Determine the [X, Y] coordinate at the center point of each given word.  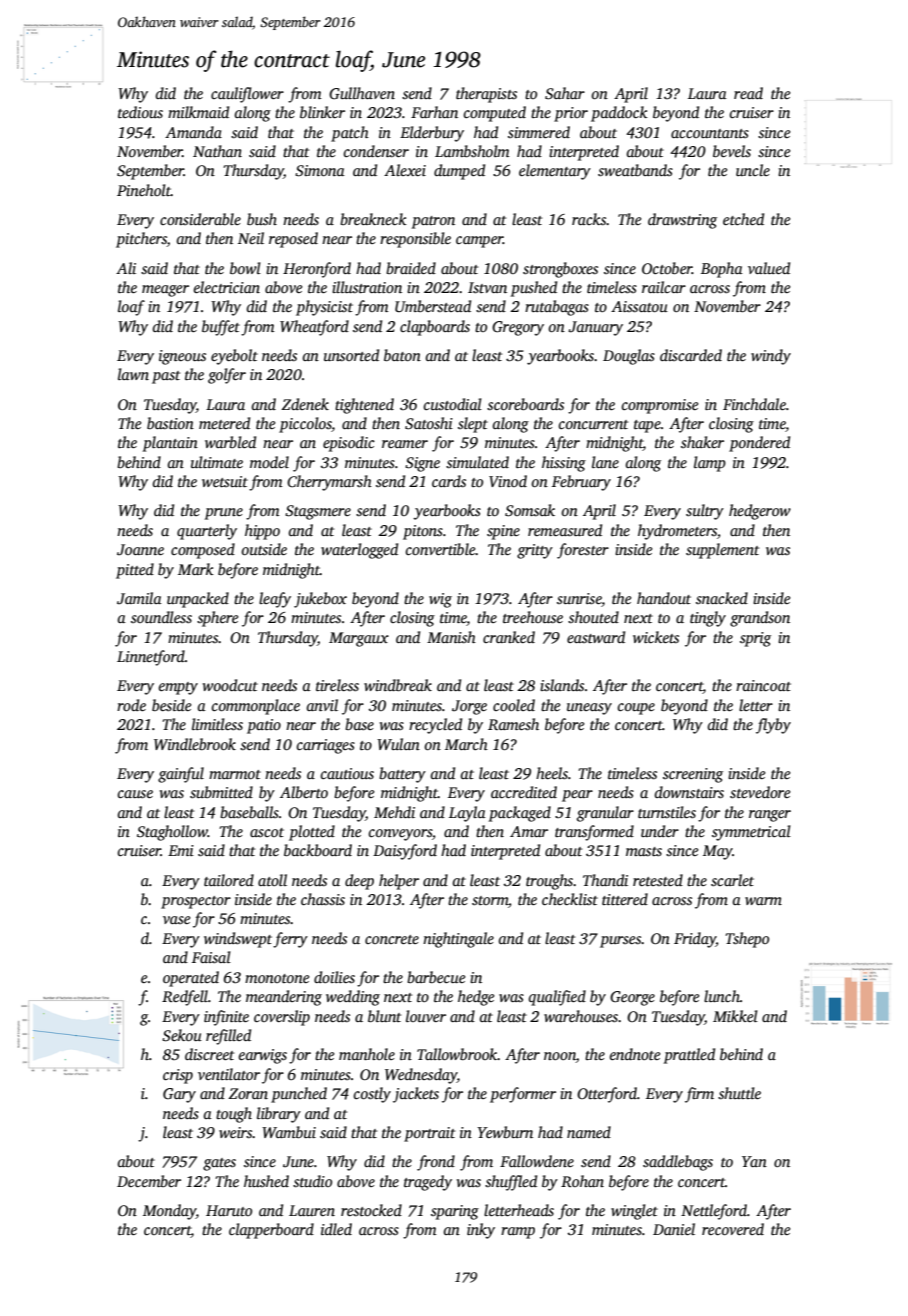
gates [219, 1164]
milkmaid [198, 112]
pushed [534, 289]
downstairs [689, 792]
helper [399, 882]
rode [131, 705]
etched [743, 219]
